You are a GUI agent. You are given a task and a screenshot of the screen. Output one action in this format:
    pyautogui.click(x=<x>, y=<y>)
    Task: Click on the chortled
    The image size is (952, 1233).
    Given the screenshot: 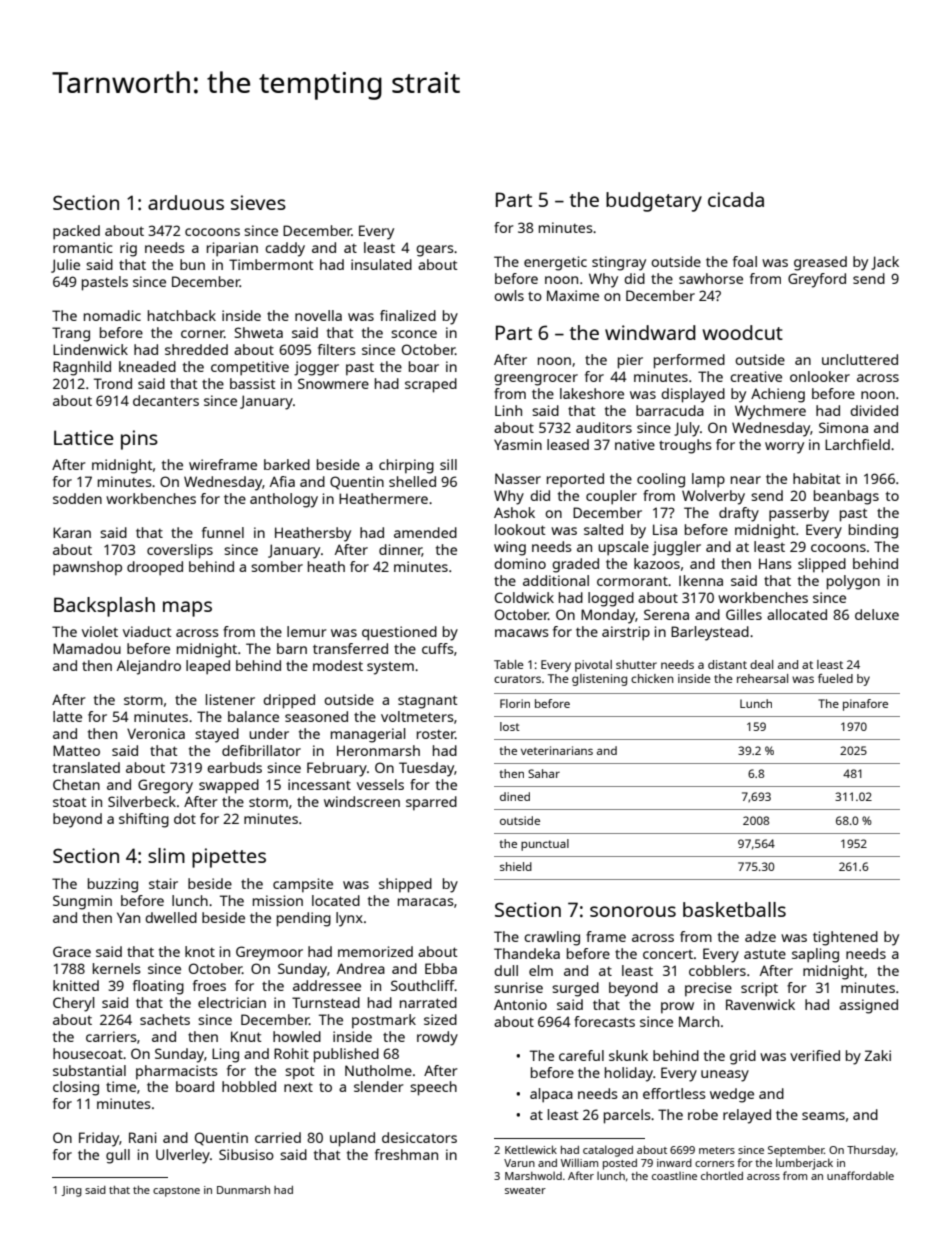 What is the action you would take?
    pyautogui.click(x=722, y=1175)
